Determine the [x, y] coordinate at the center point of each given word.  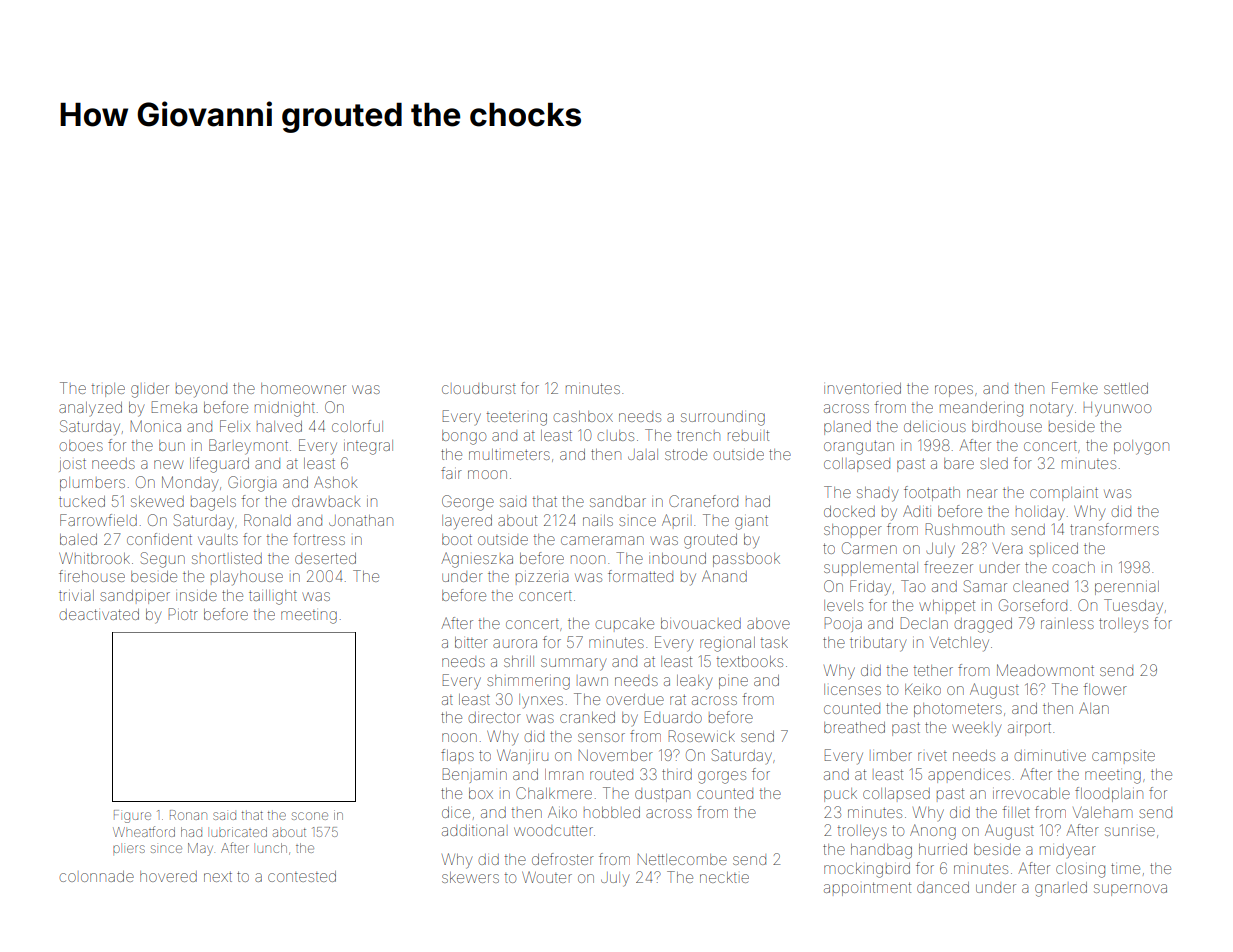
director [495, 717]
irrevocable [1031, 793]
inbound [677, 558]
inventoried [862, 388]
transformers [1114, 529]
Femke [1075, 388]
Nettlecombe [682, 859]
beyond [201, 391]
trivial [76, 595]
